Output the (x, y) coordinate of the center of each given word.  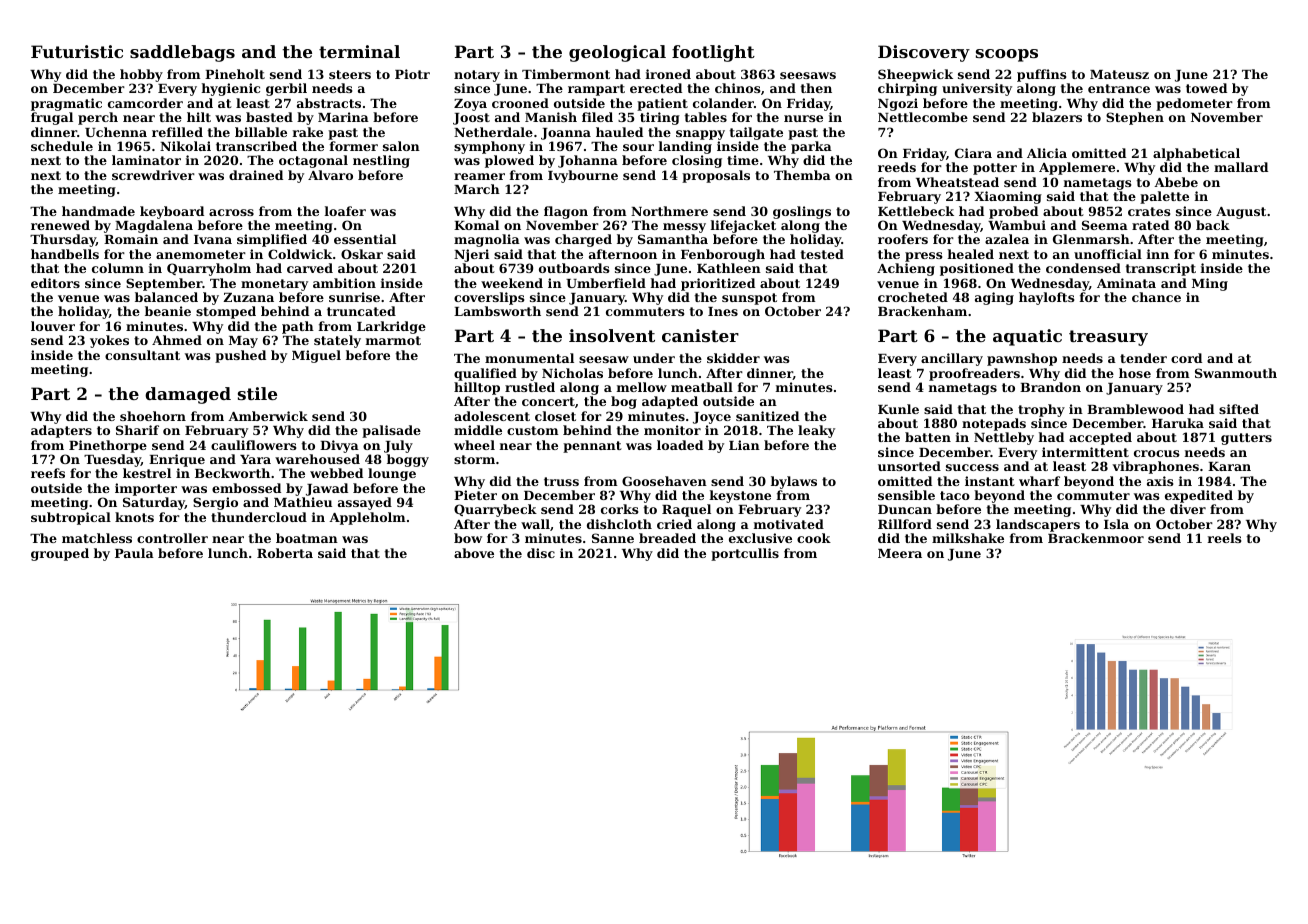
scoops (1007, 55)
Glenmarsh (1091, 239)
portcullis (745, 554)
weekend (512, 283)
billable (261, 132)
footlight (713, 53)
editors (55, 283)
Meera (900, 553)
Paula (134, 553)
